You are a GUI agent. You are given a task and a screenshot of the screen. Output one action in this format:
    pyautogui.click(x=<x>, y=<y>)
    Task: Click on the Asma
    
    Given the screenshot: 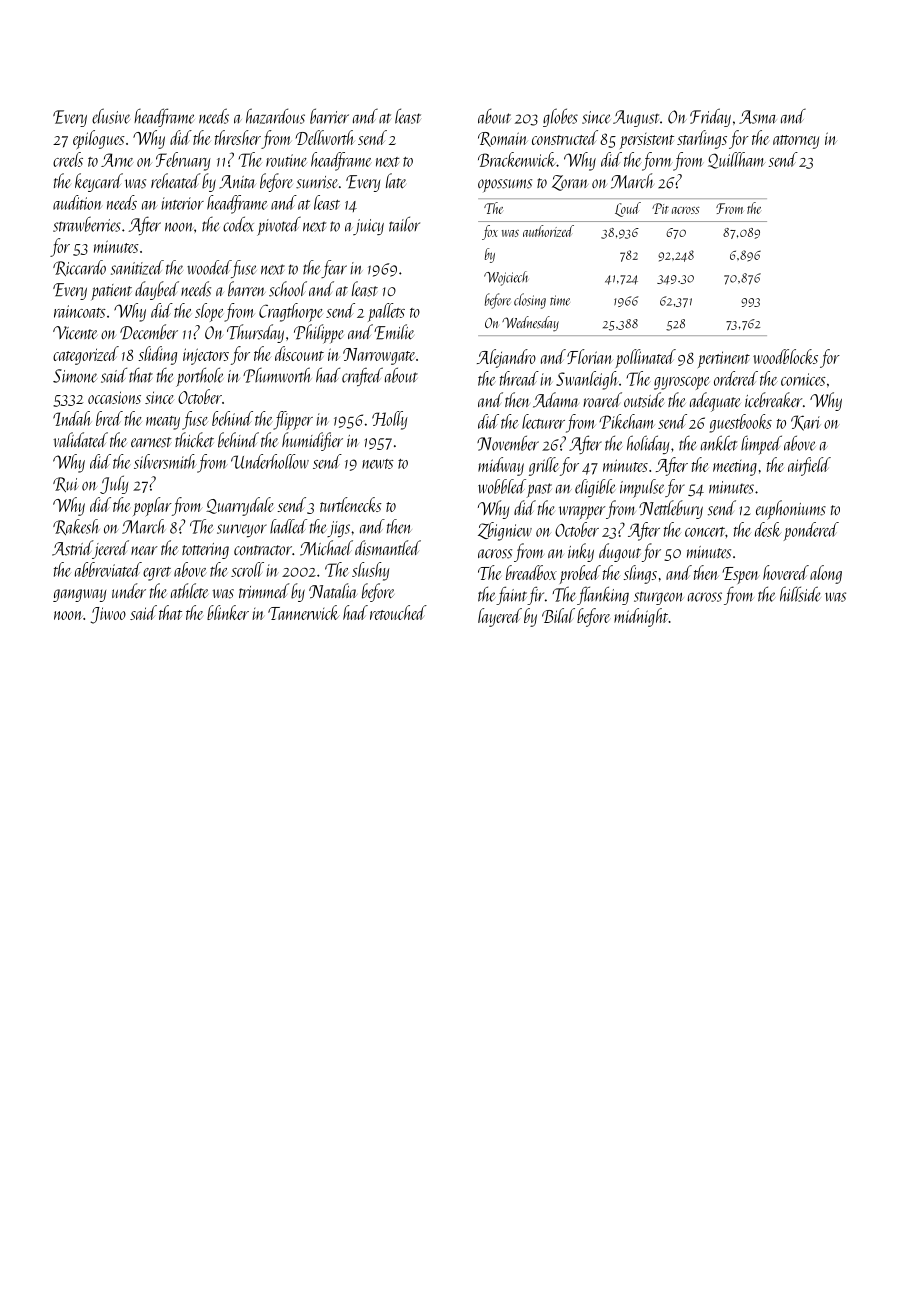 What is the action you would take?
    pyautogui.click(x=757, y=117)
